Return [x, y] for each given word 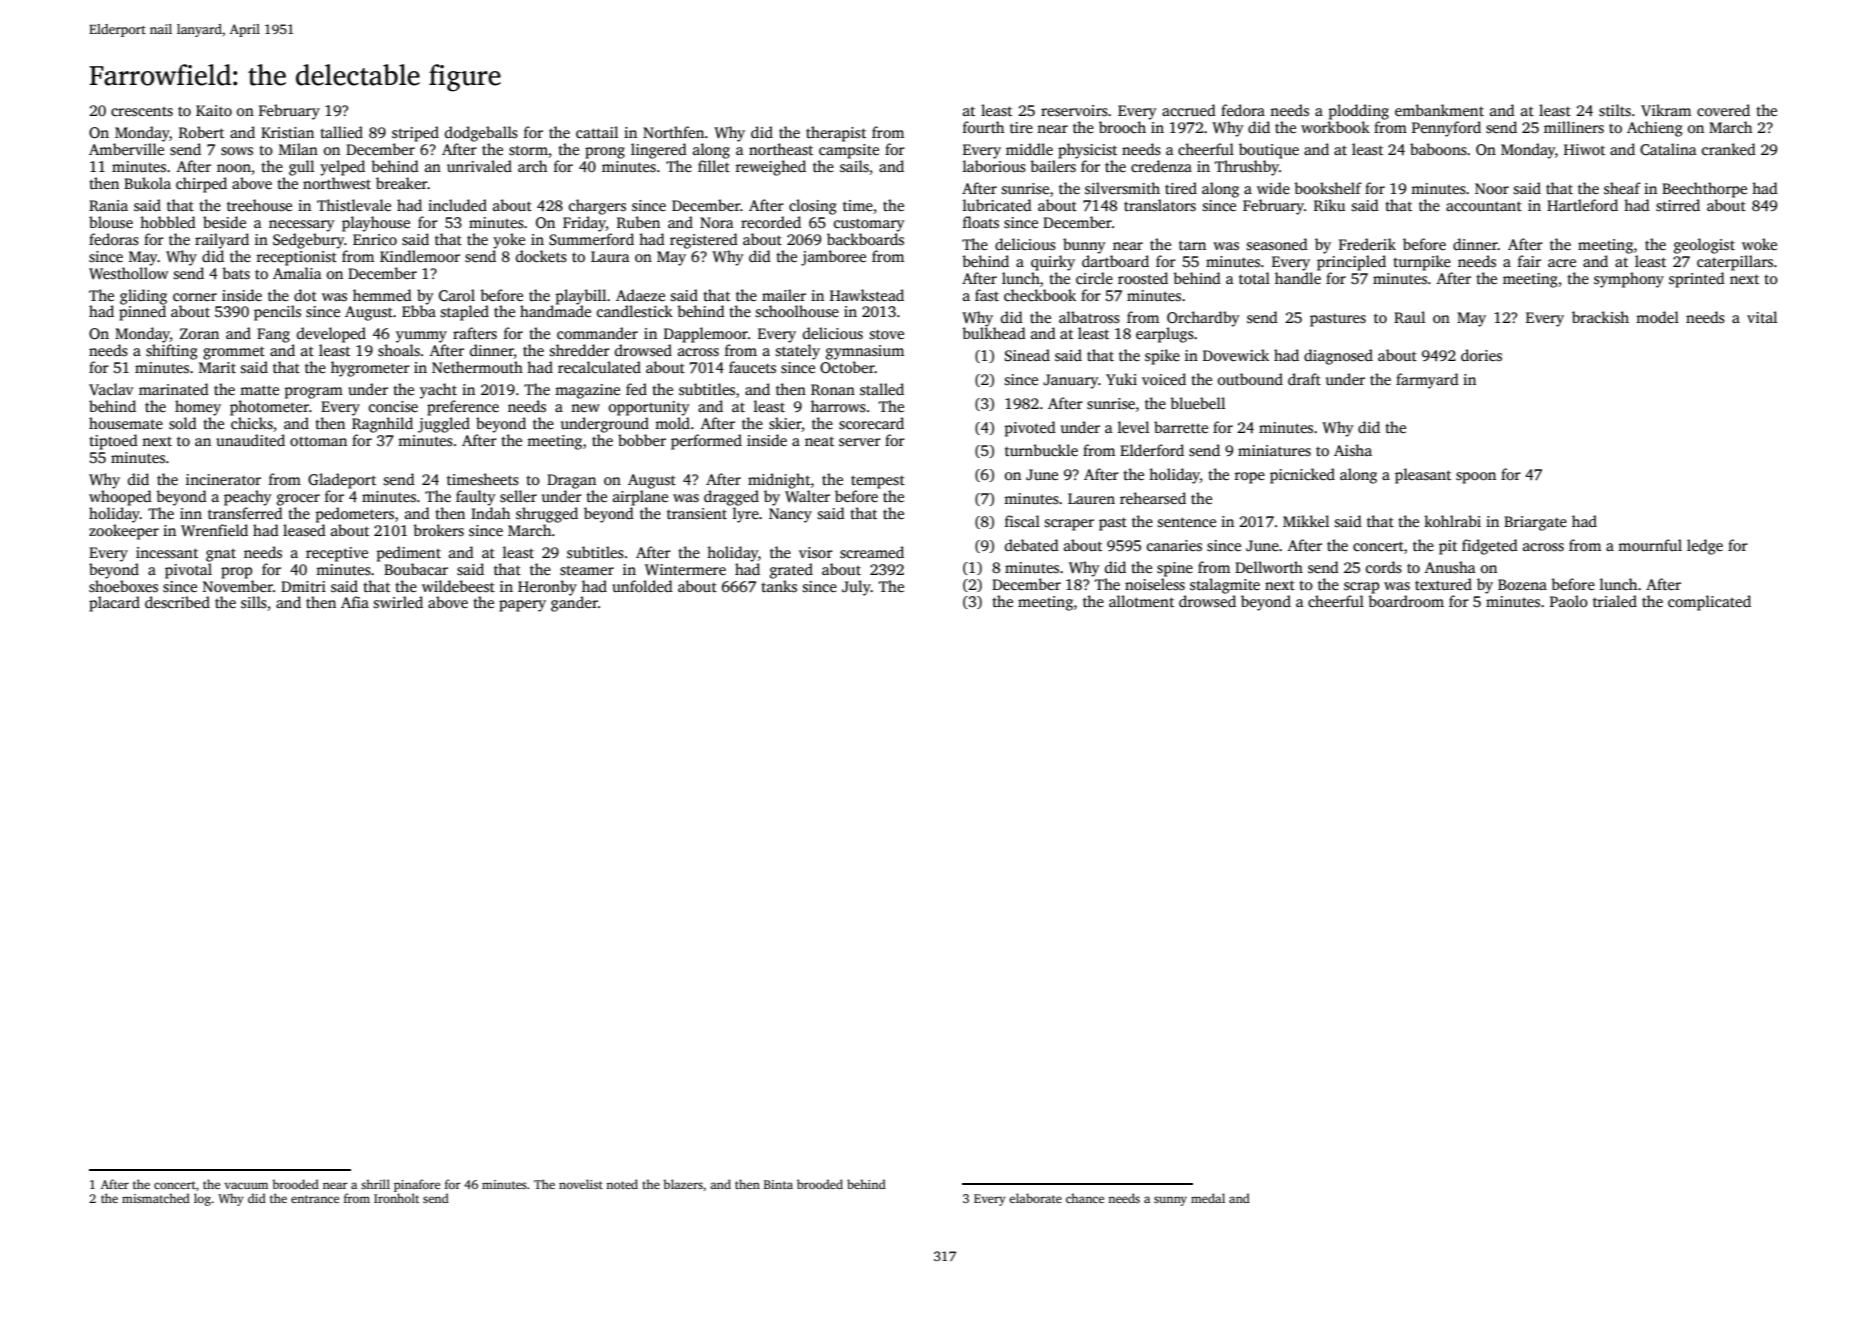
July [856, 588]
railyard [222, 241]
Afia [355, 602]
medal [1208, 1198]
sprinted [1697, 280]
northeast [781, 149]
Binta [778, 1184]
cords [1384, 567]
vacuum [246, 1185]
